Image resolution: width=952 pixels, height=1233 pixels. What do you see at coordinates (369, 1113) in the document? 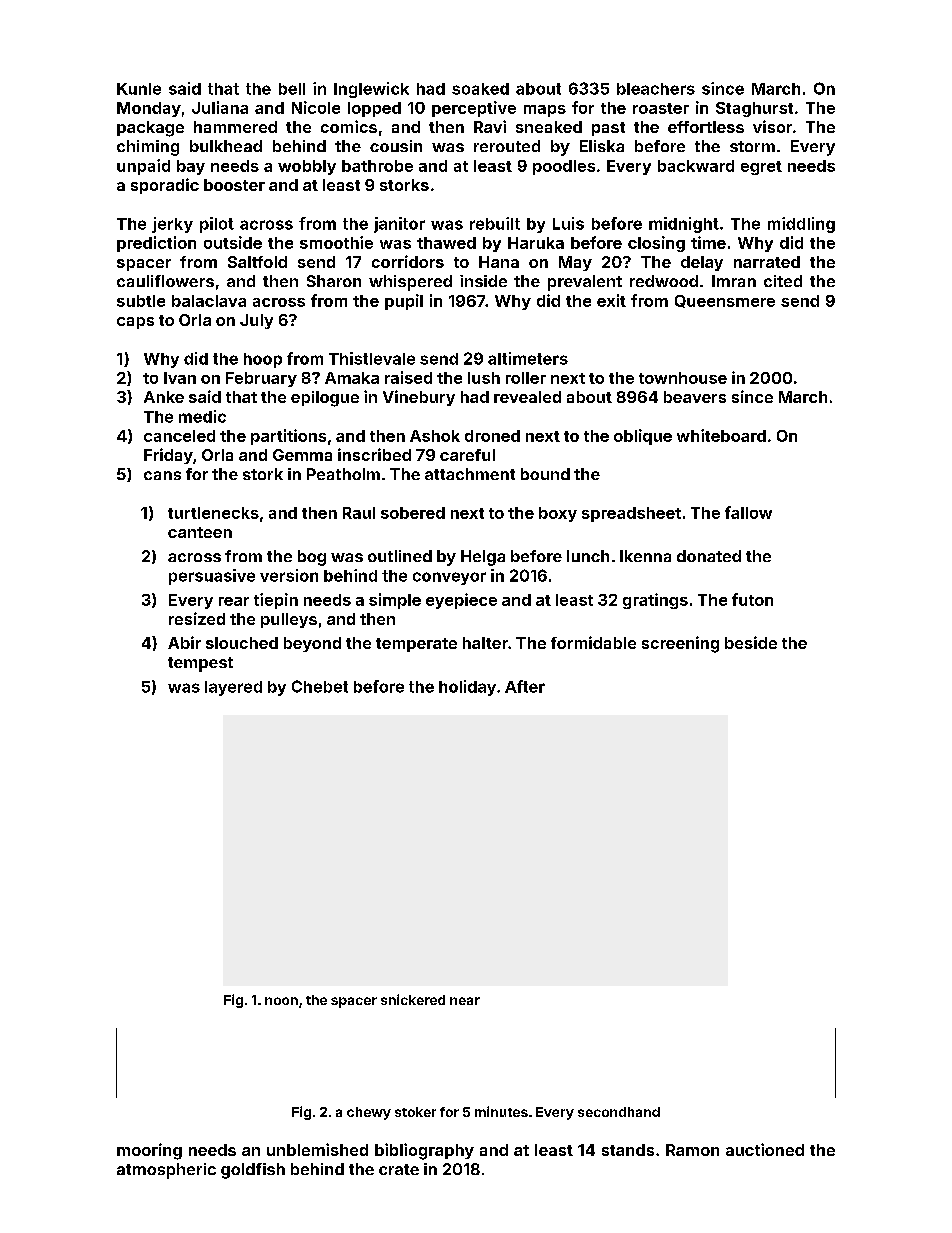
I see `chewy` at bounding box center [369, 1113].
